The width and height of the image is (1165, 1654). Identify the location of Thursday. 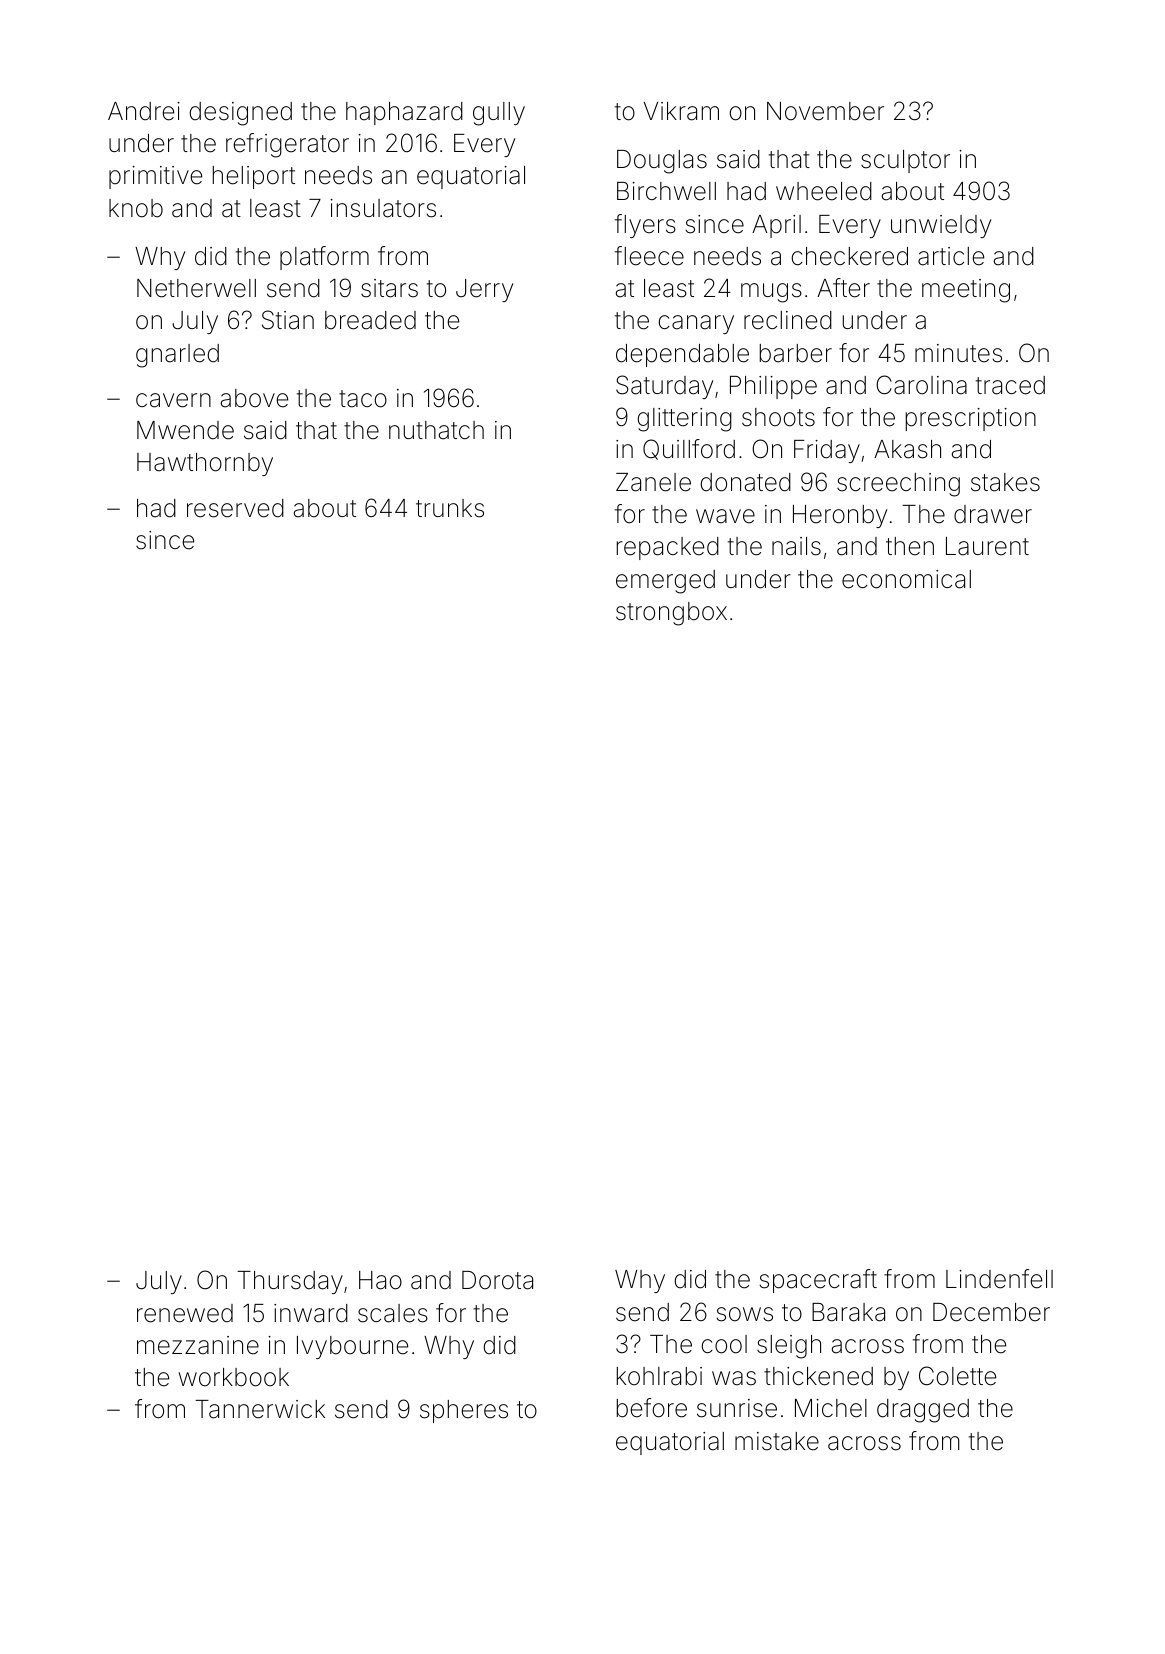
(290, 1282).
